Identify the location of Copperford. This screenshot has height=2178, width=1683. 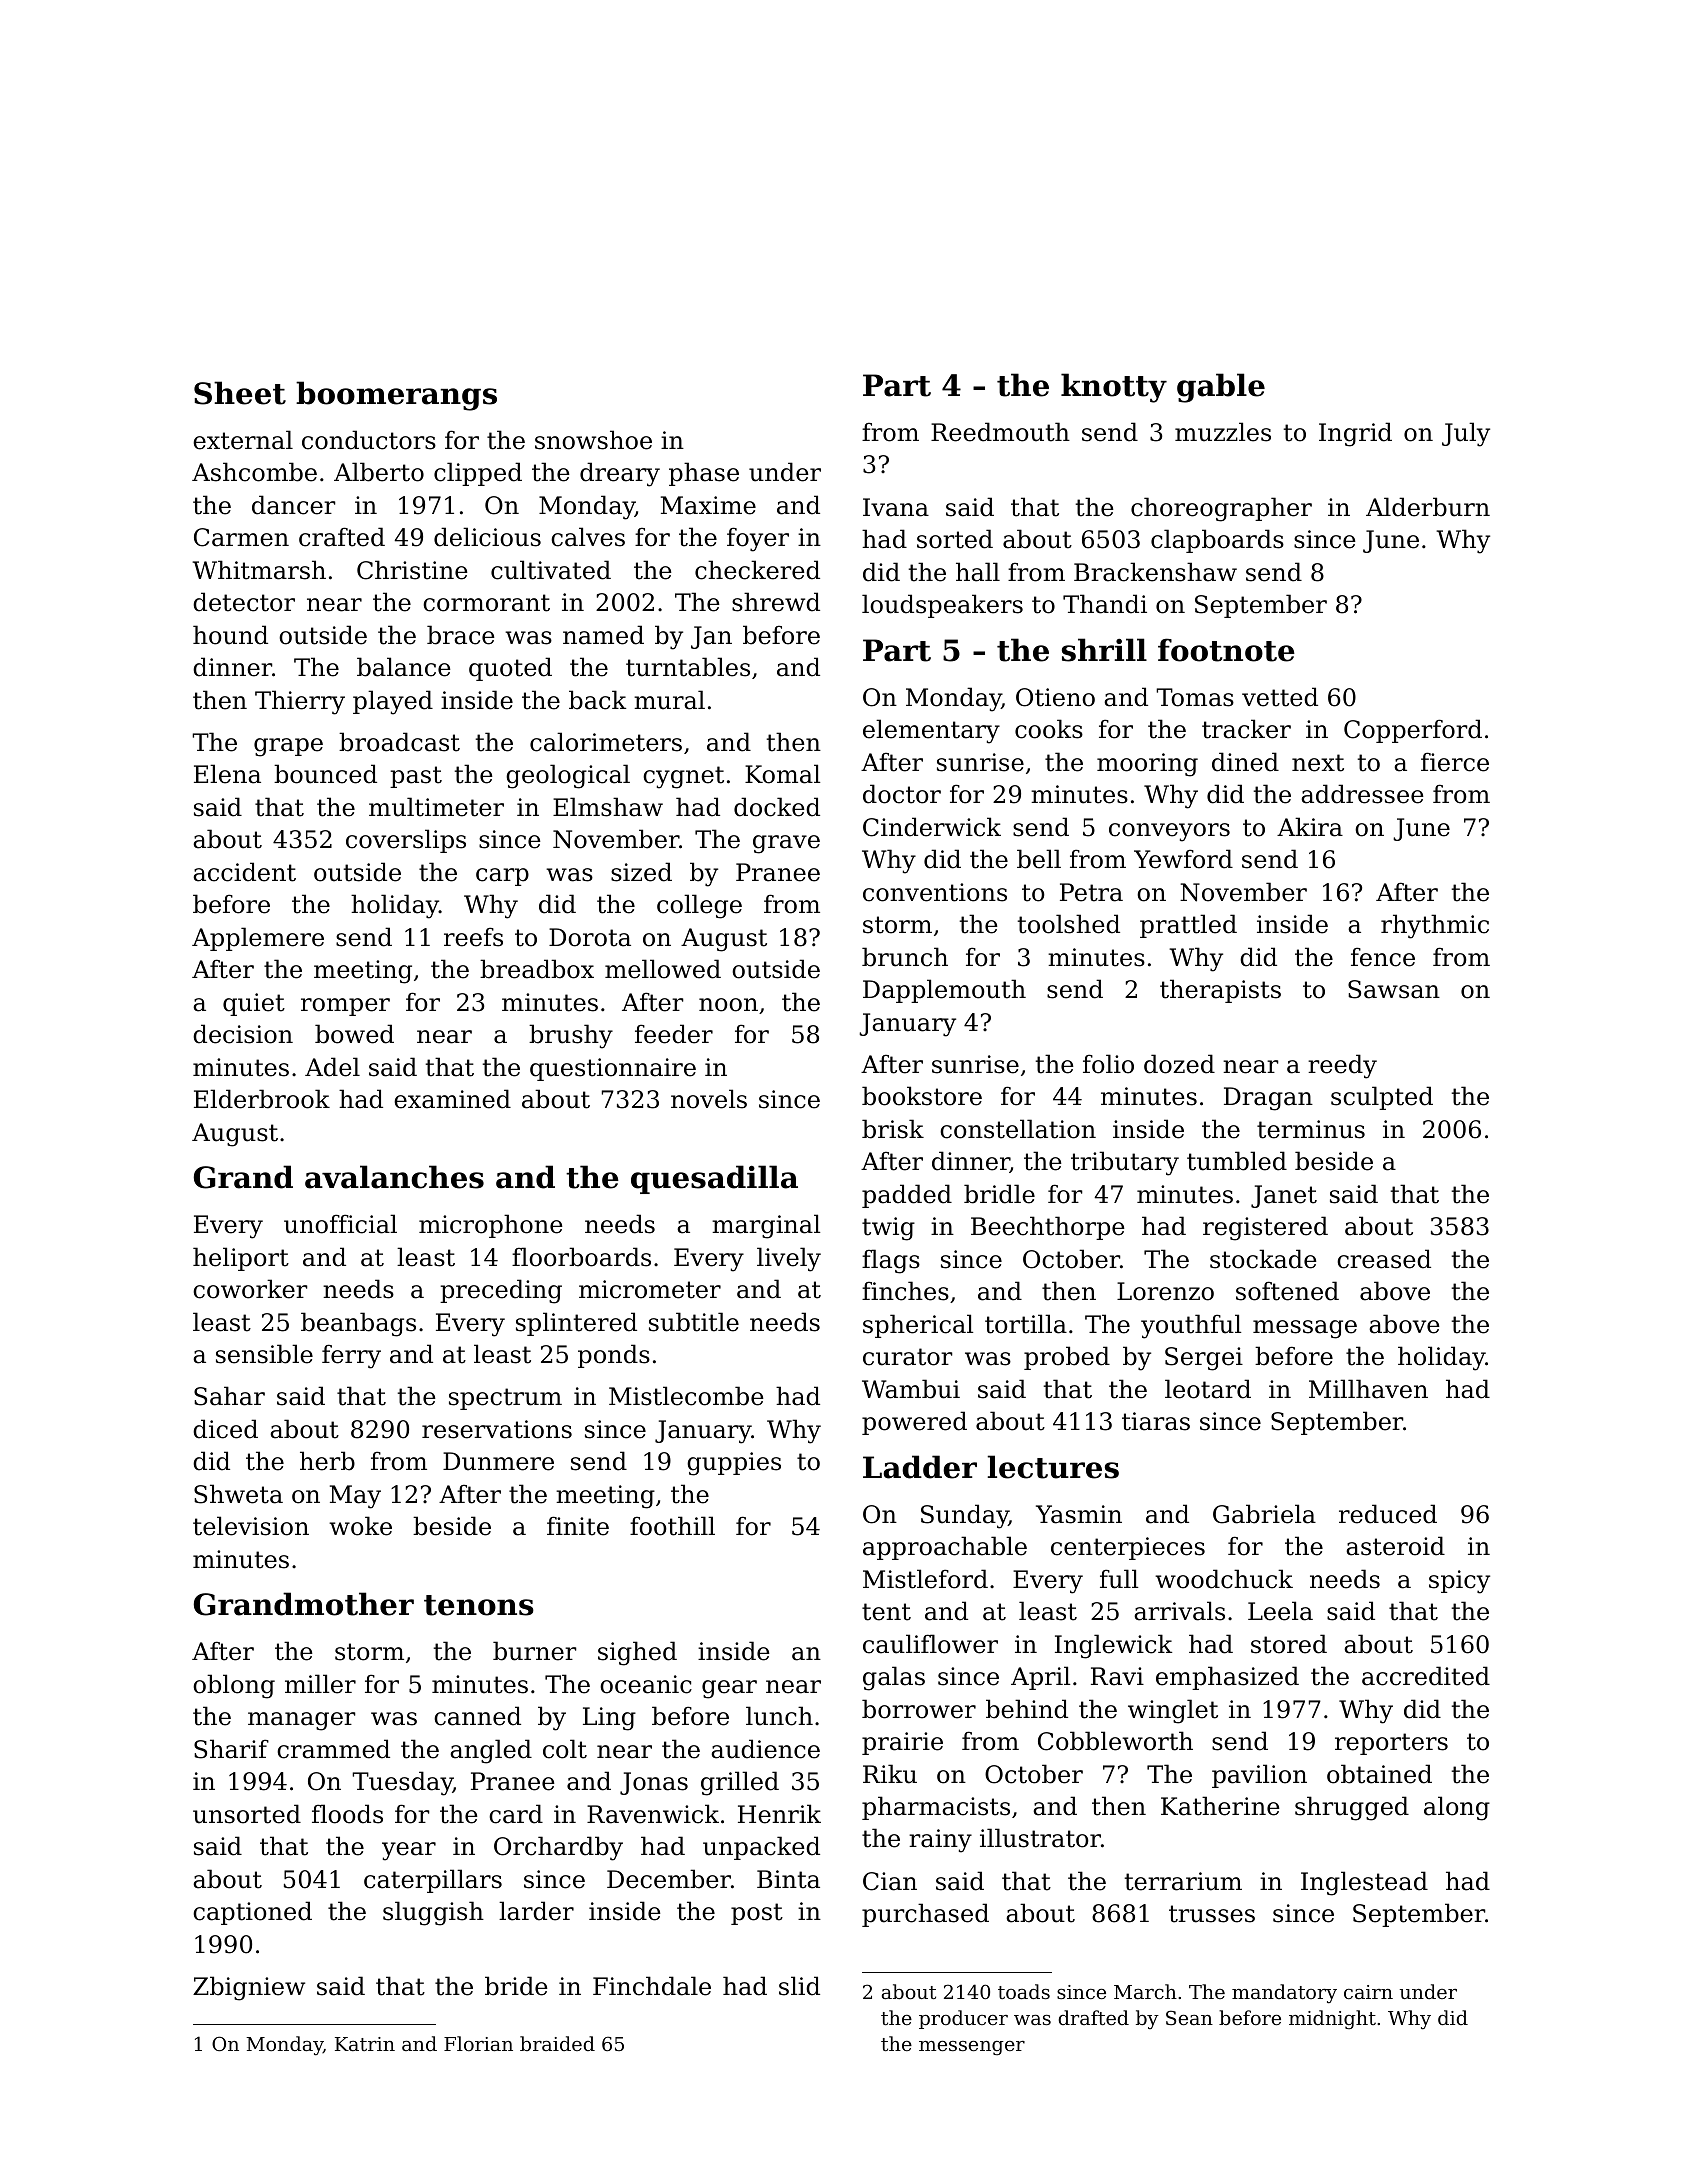
(1413, 731).
